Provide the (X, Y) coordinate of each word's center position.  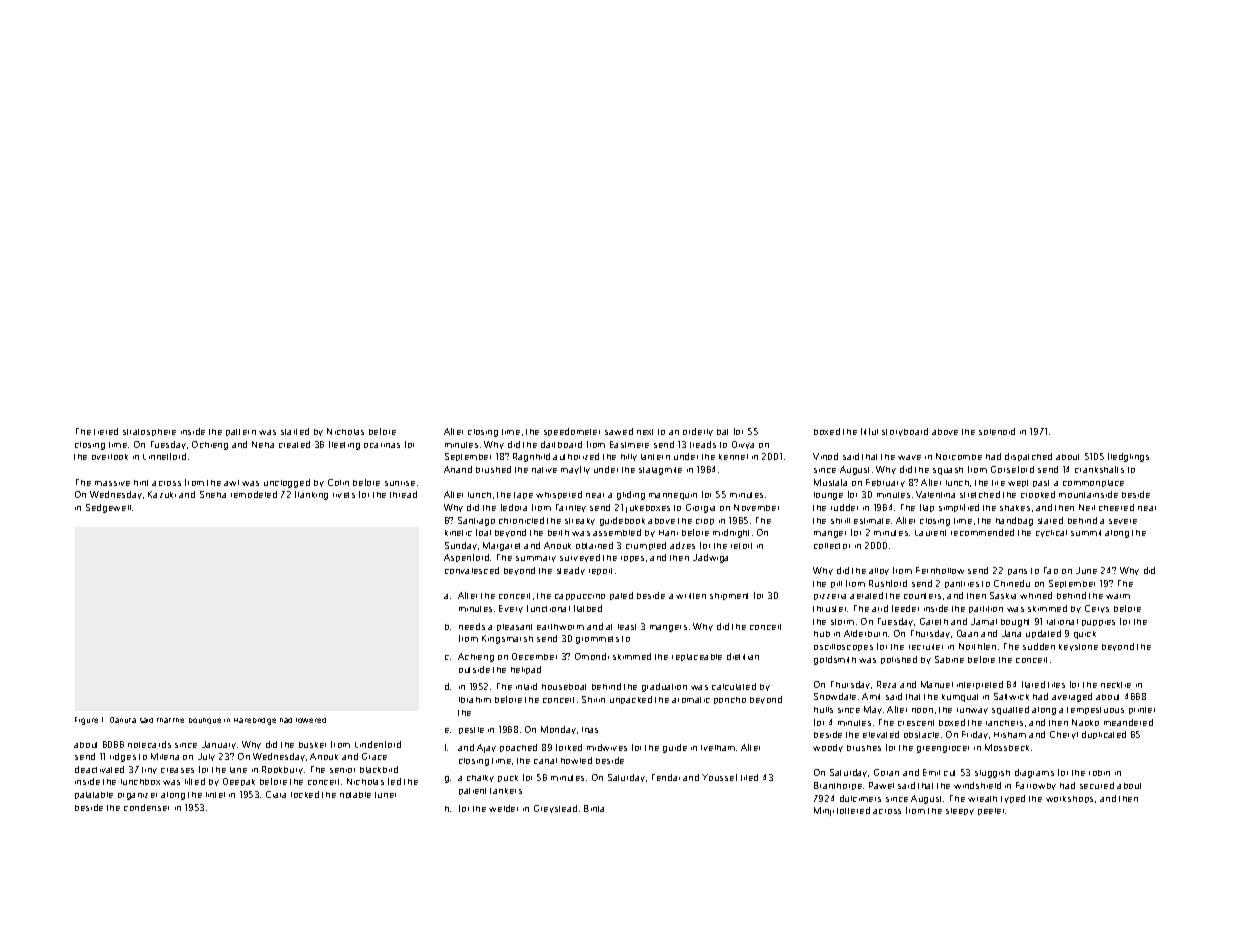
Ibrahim (475, 700)
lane (238, 770)
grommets (597, 640)
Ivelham (718, 748)
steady (571, 571)
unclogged (287, 483)
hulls (823, 710)
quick (1085, 635)
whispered (559, 495)
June (1086, 570)
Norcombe (959, 456)
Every (511, 609)
